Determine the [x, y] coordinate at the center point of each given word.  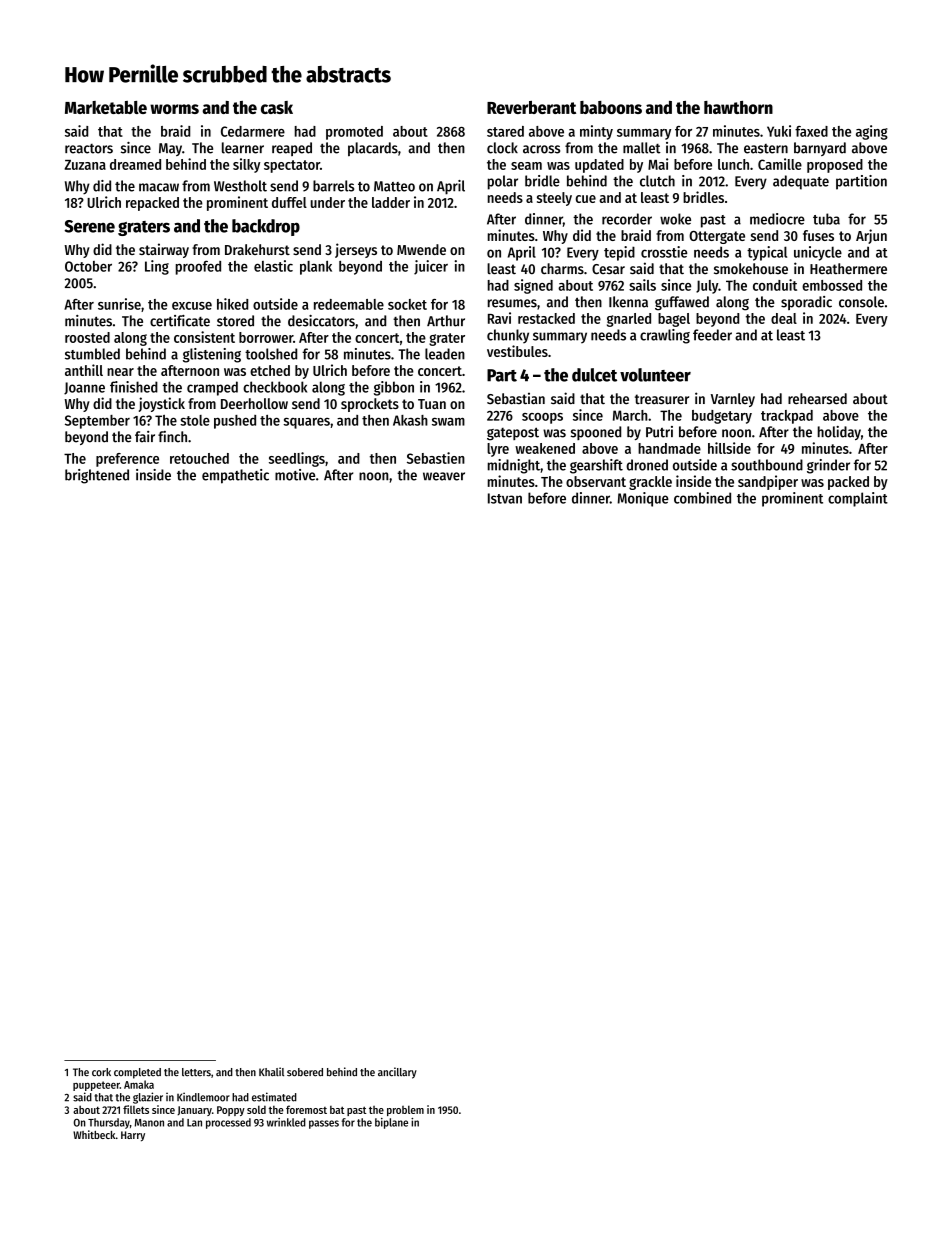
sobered [305, 1072]
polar [503, 182]
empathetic [235, 476]
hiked [232, 304]
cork [101, 1072]
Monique [643, 499]
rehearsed [817, 399]
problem [405, 1110]
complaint [858, 499]
